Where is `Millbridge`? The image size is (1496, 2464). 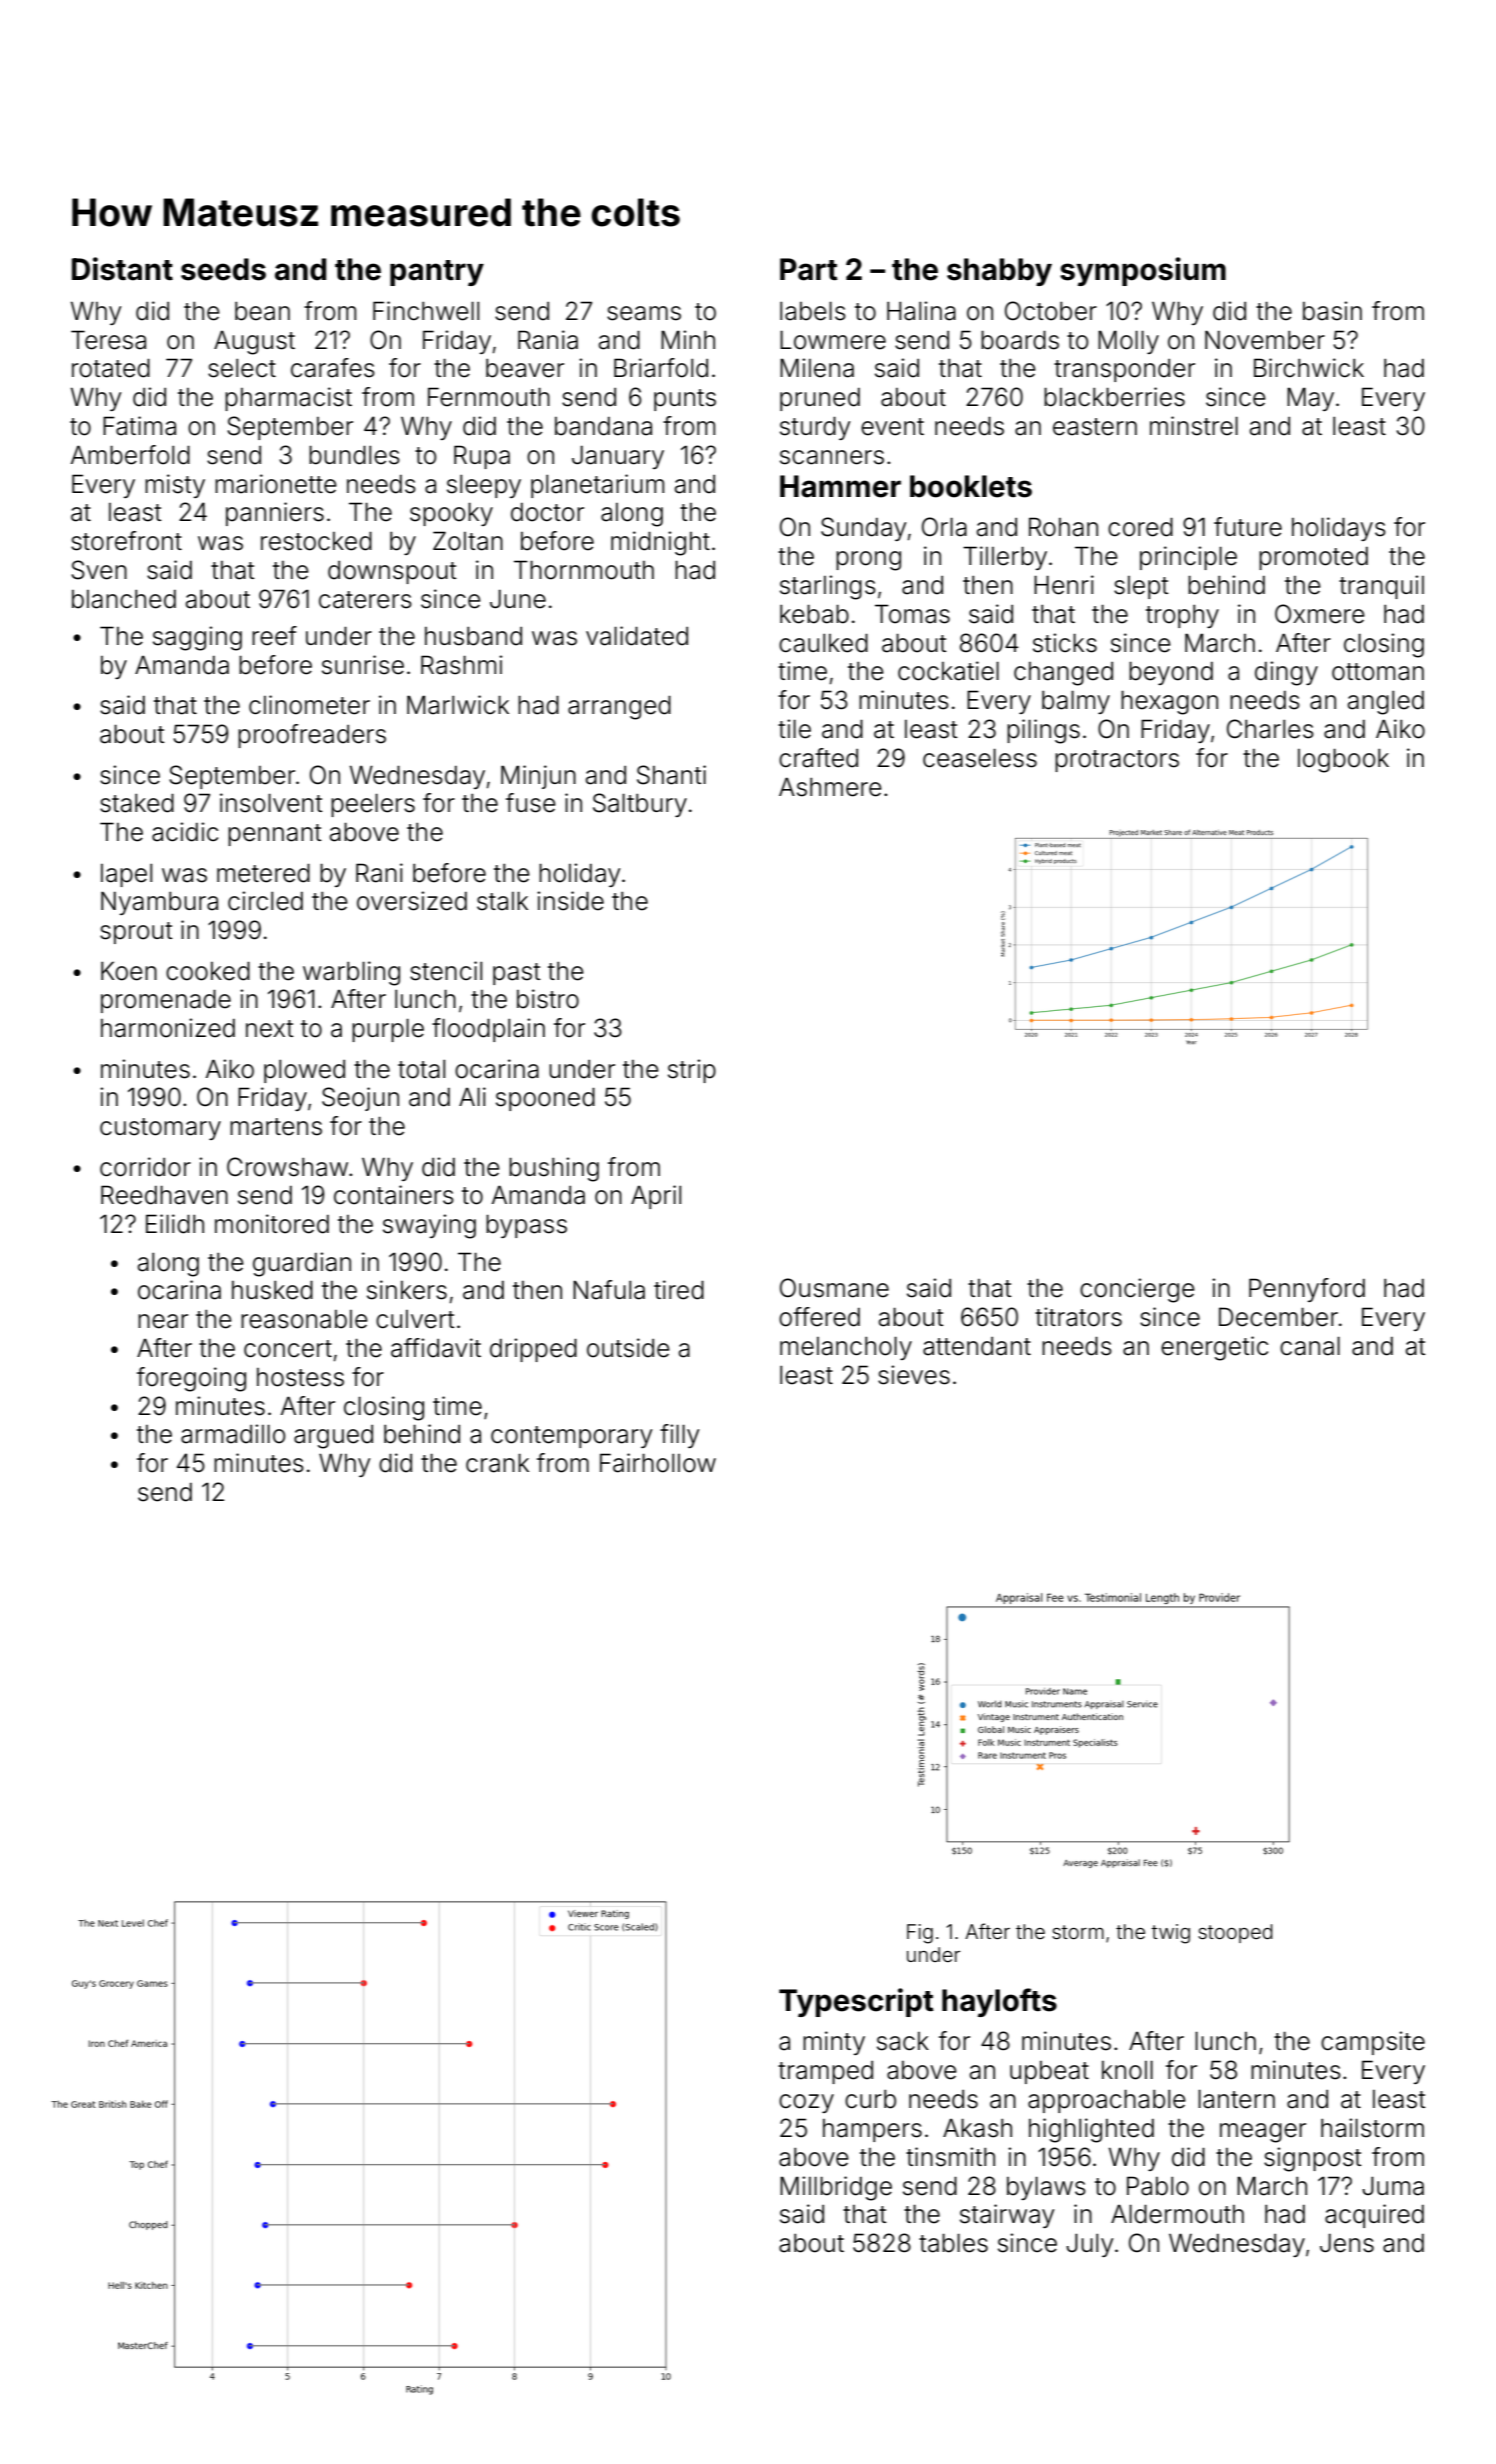 Millbridge is located at coordinates (836, 2188).
